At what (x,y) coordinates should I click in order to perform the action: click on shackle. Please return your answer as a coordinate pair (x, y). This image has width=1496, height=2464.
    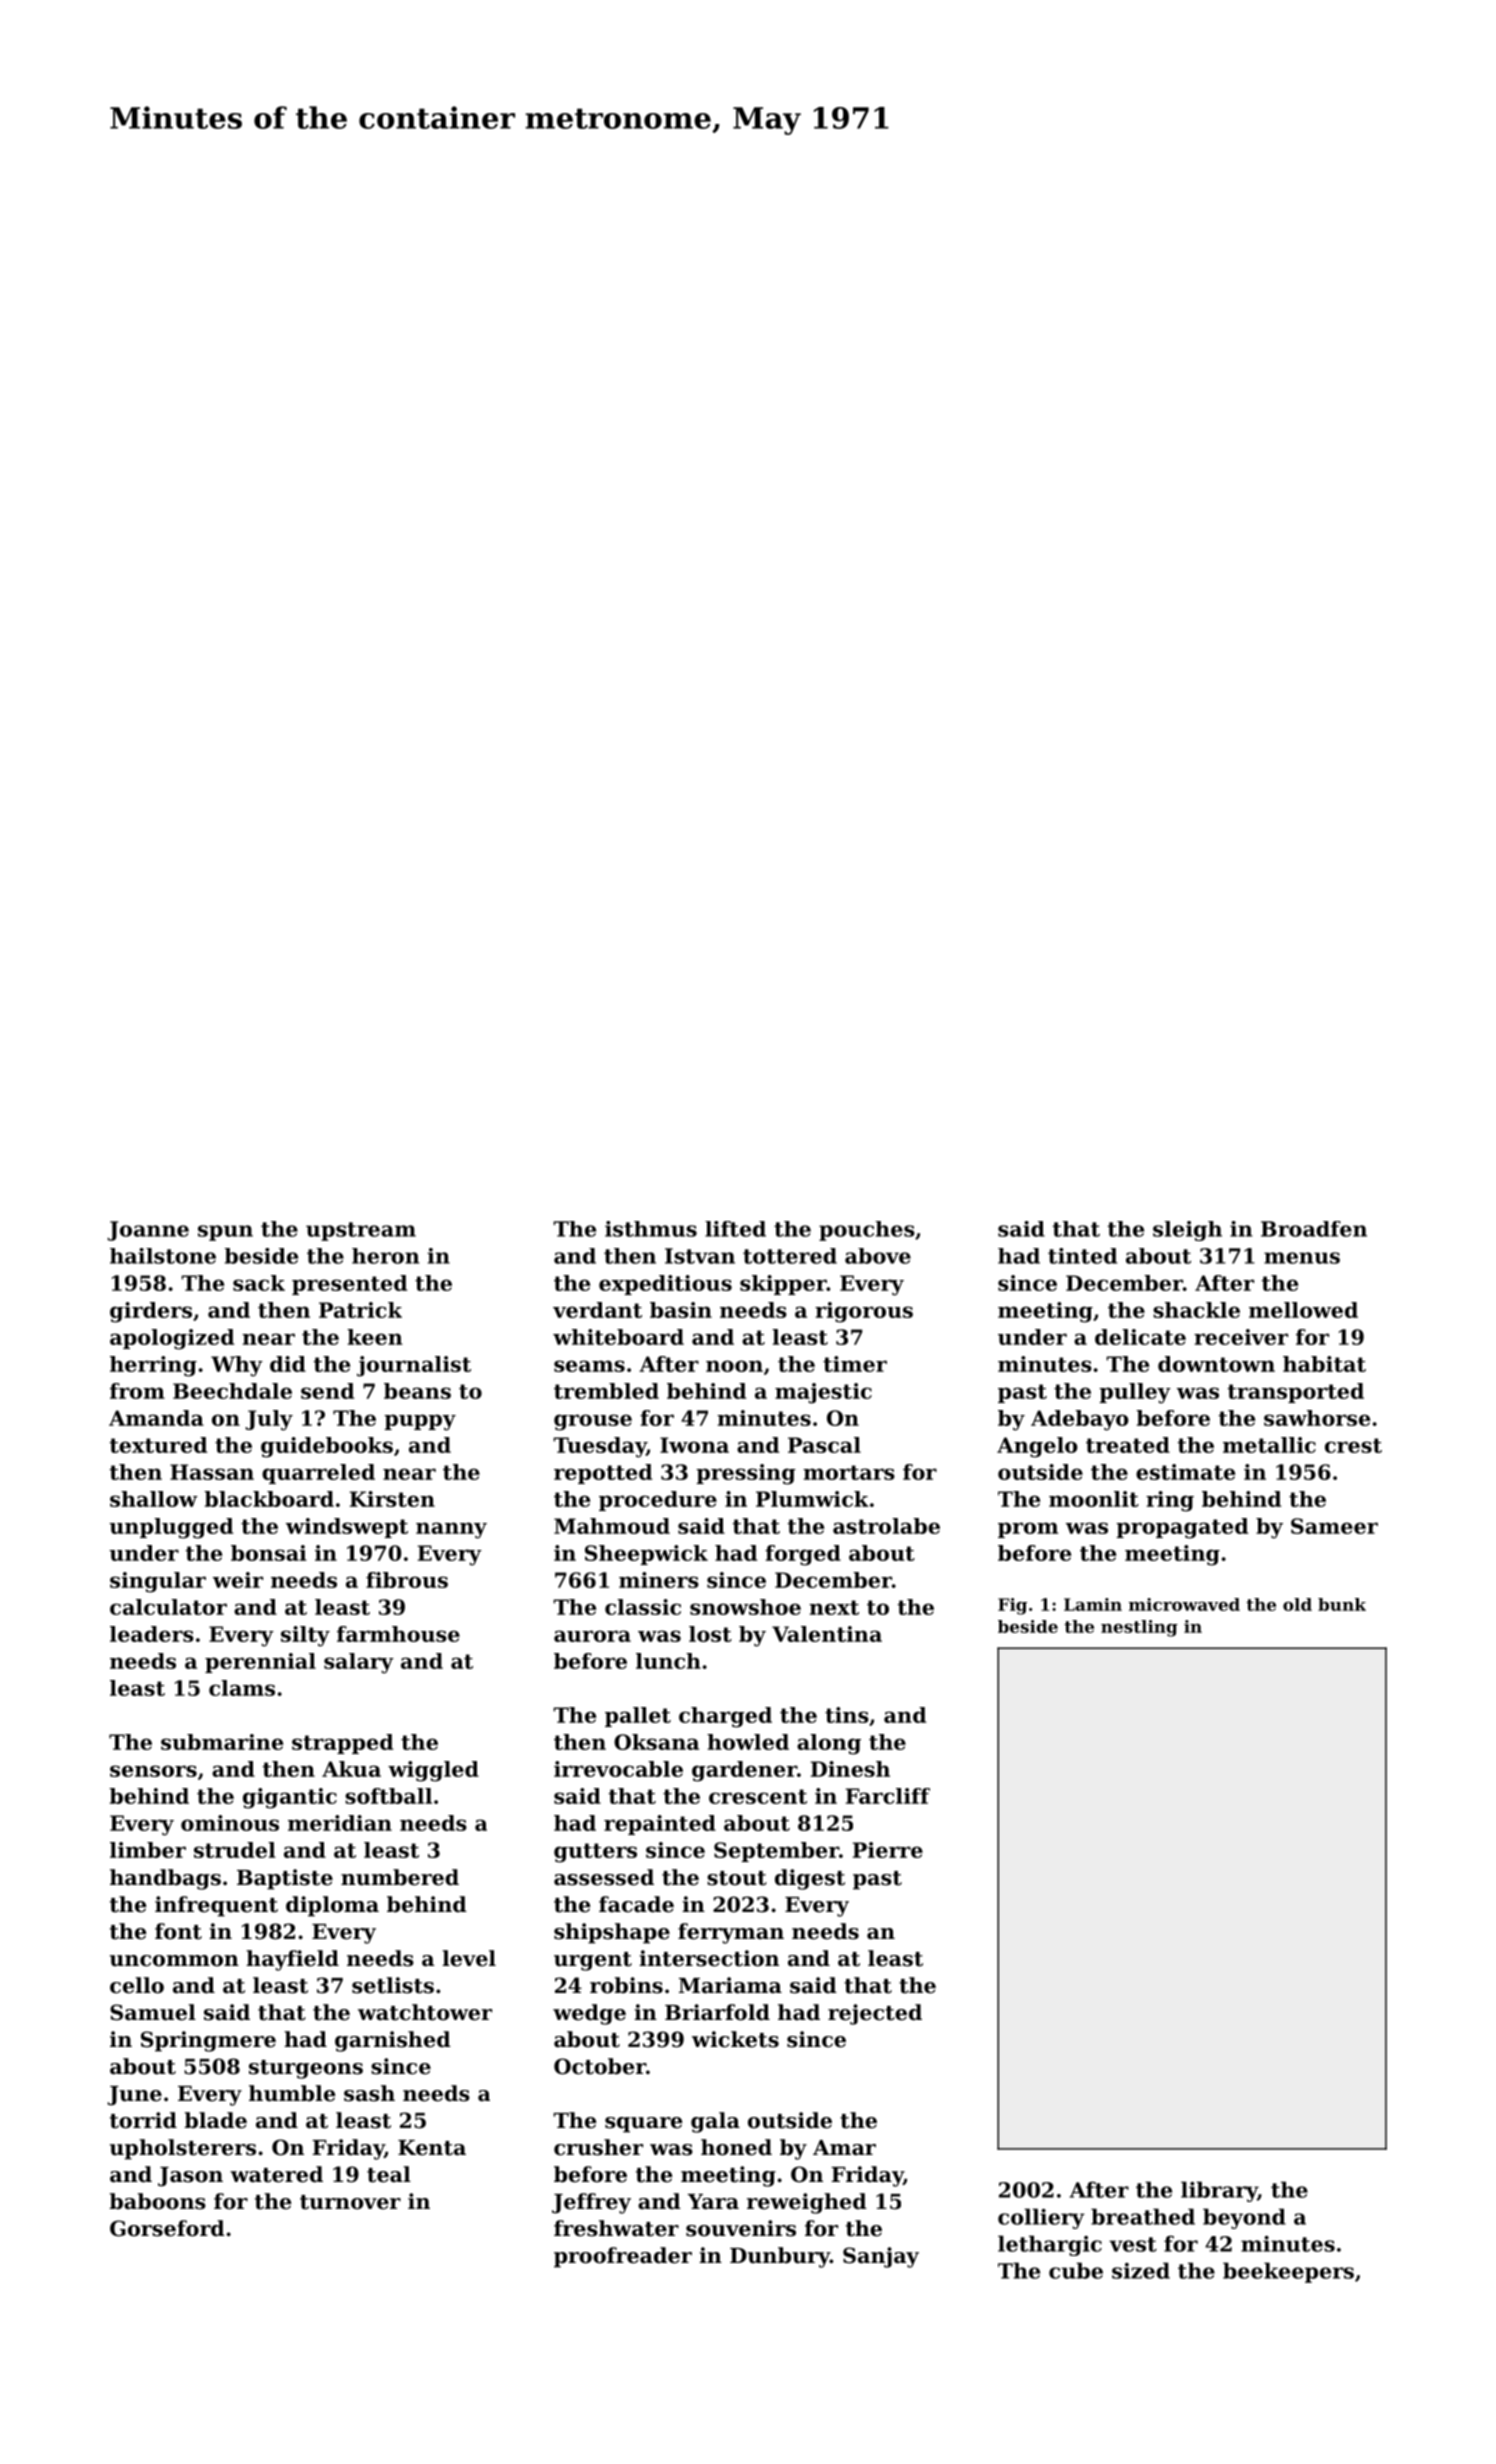
    Looking at the image, I should click on (1196, 1310).
